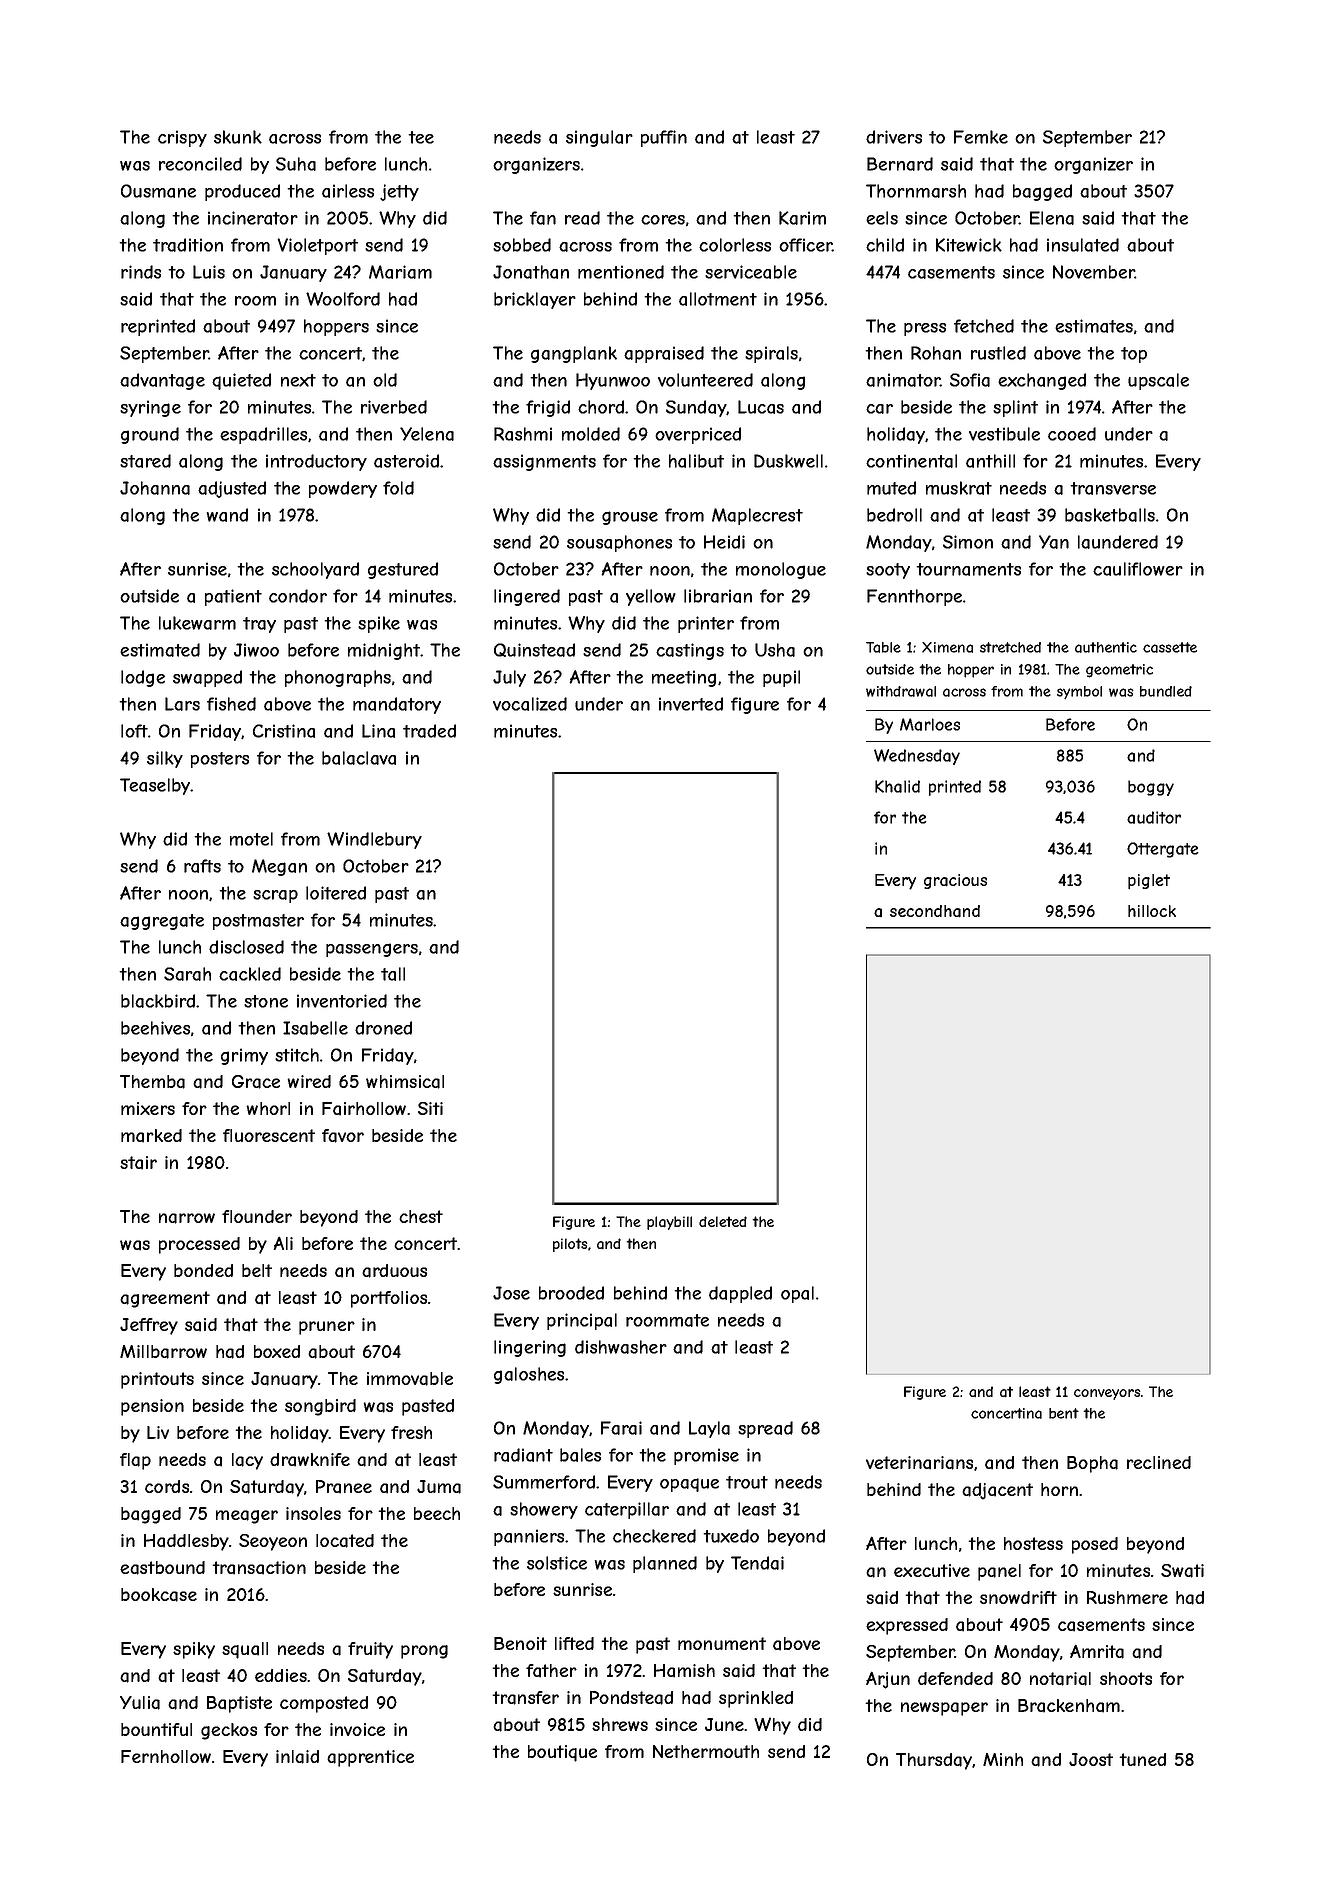 This screenshot has height=1882, width=1331. Describe the element at coordinates (140, 1703) in the screenshot. I see `Yulia` at that location.
